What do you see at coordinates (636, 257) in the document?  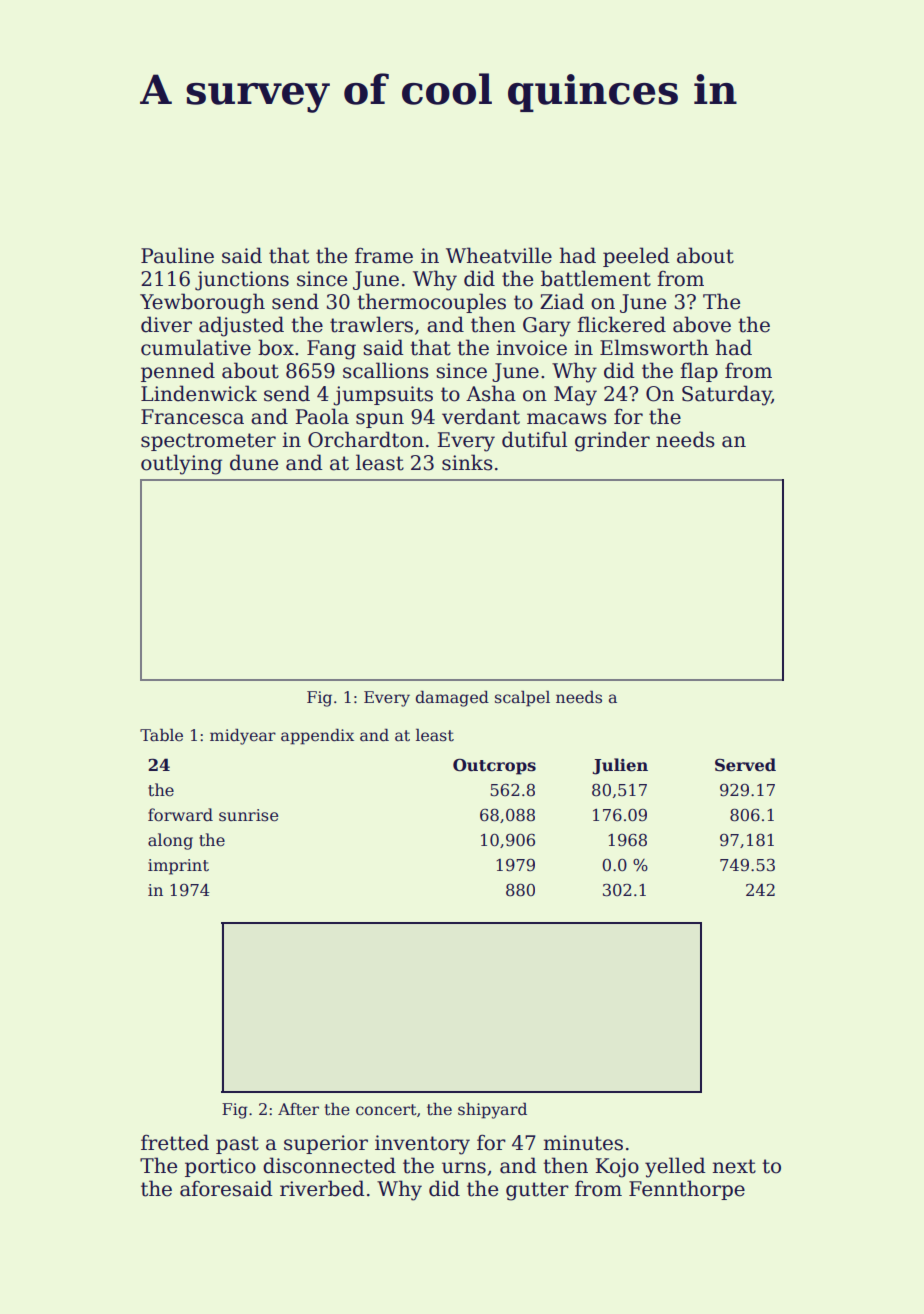 I see `peeled` at bounding box center [636, 257].
